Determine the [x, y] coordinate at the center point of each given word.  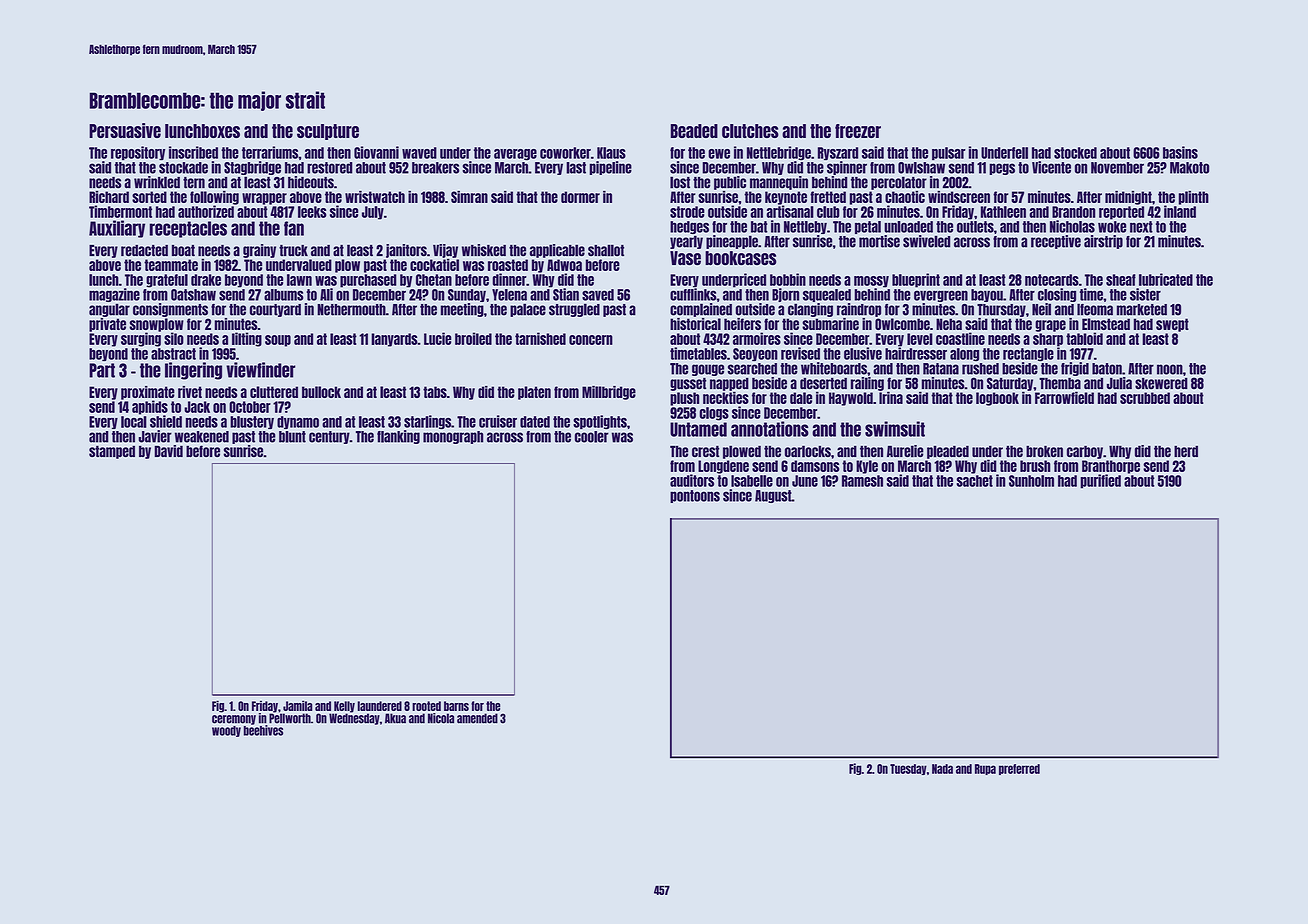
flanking [398, 437]
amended [477, 718]
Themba [1060, 384]
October [250, 407]
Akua [395, 718]
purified [1100, 481]
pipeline [611, 168]
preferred [1019, 769]
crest [705, 451]
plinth [1194, 198]
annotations [770, 429]
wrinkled [157, 182]
